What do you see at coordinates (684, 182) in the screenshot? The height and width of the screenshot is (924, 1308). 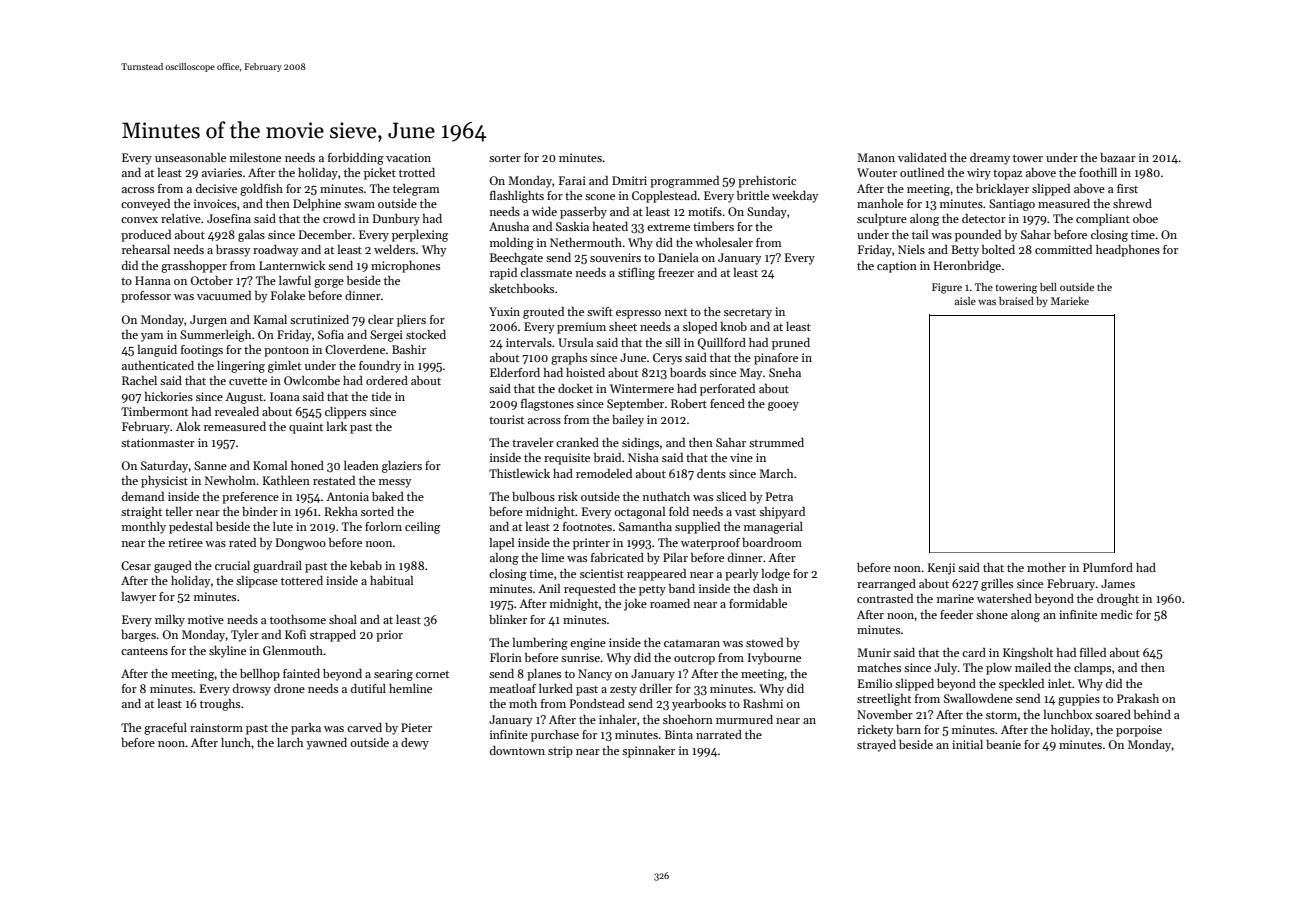 I see `programmed` at bounding box center [684, 182].
